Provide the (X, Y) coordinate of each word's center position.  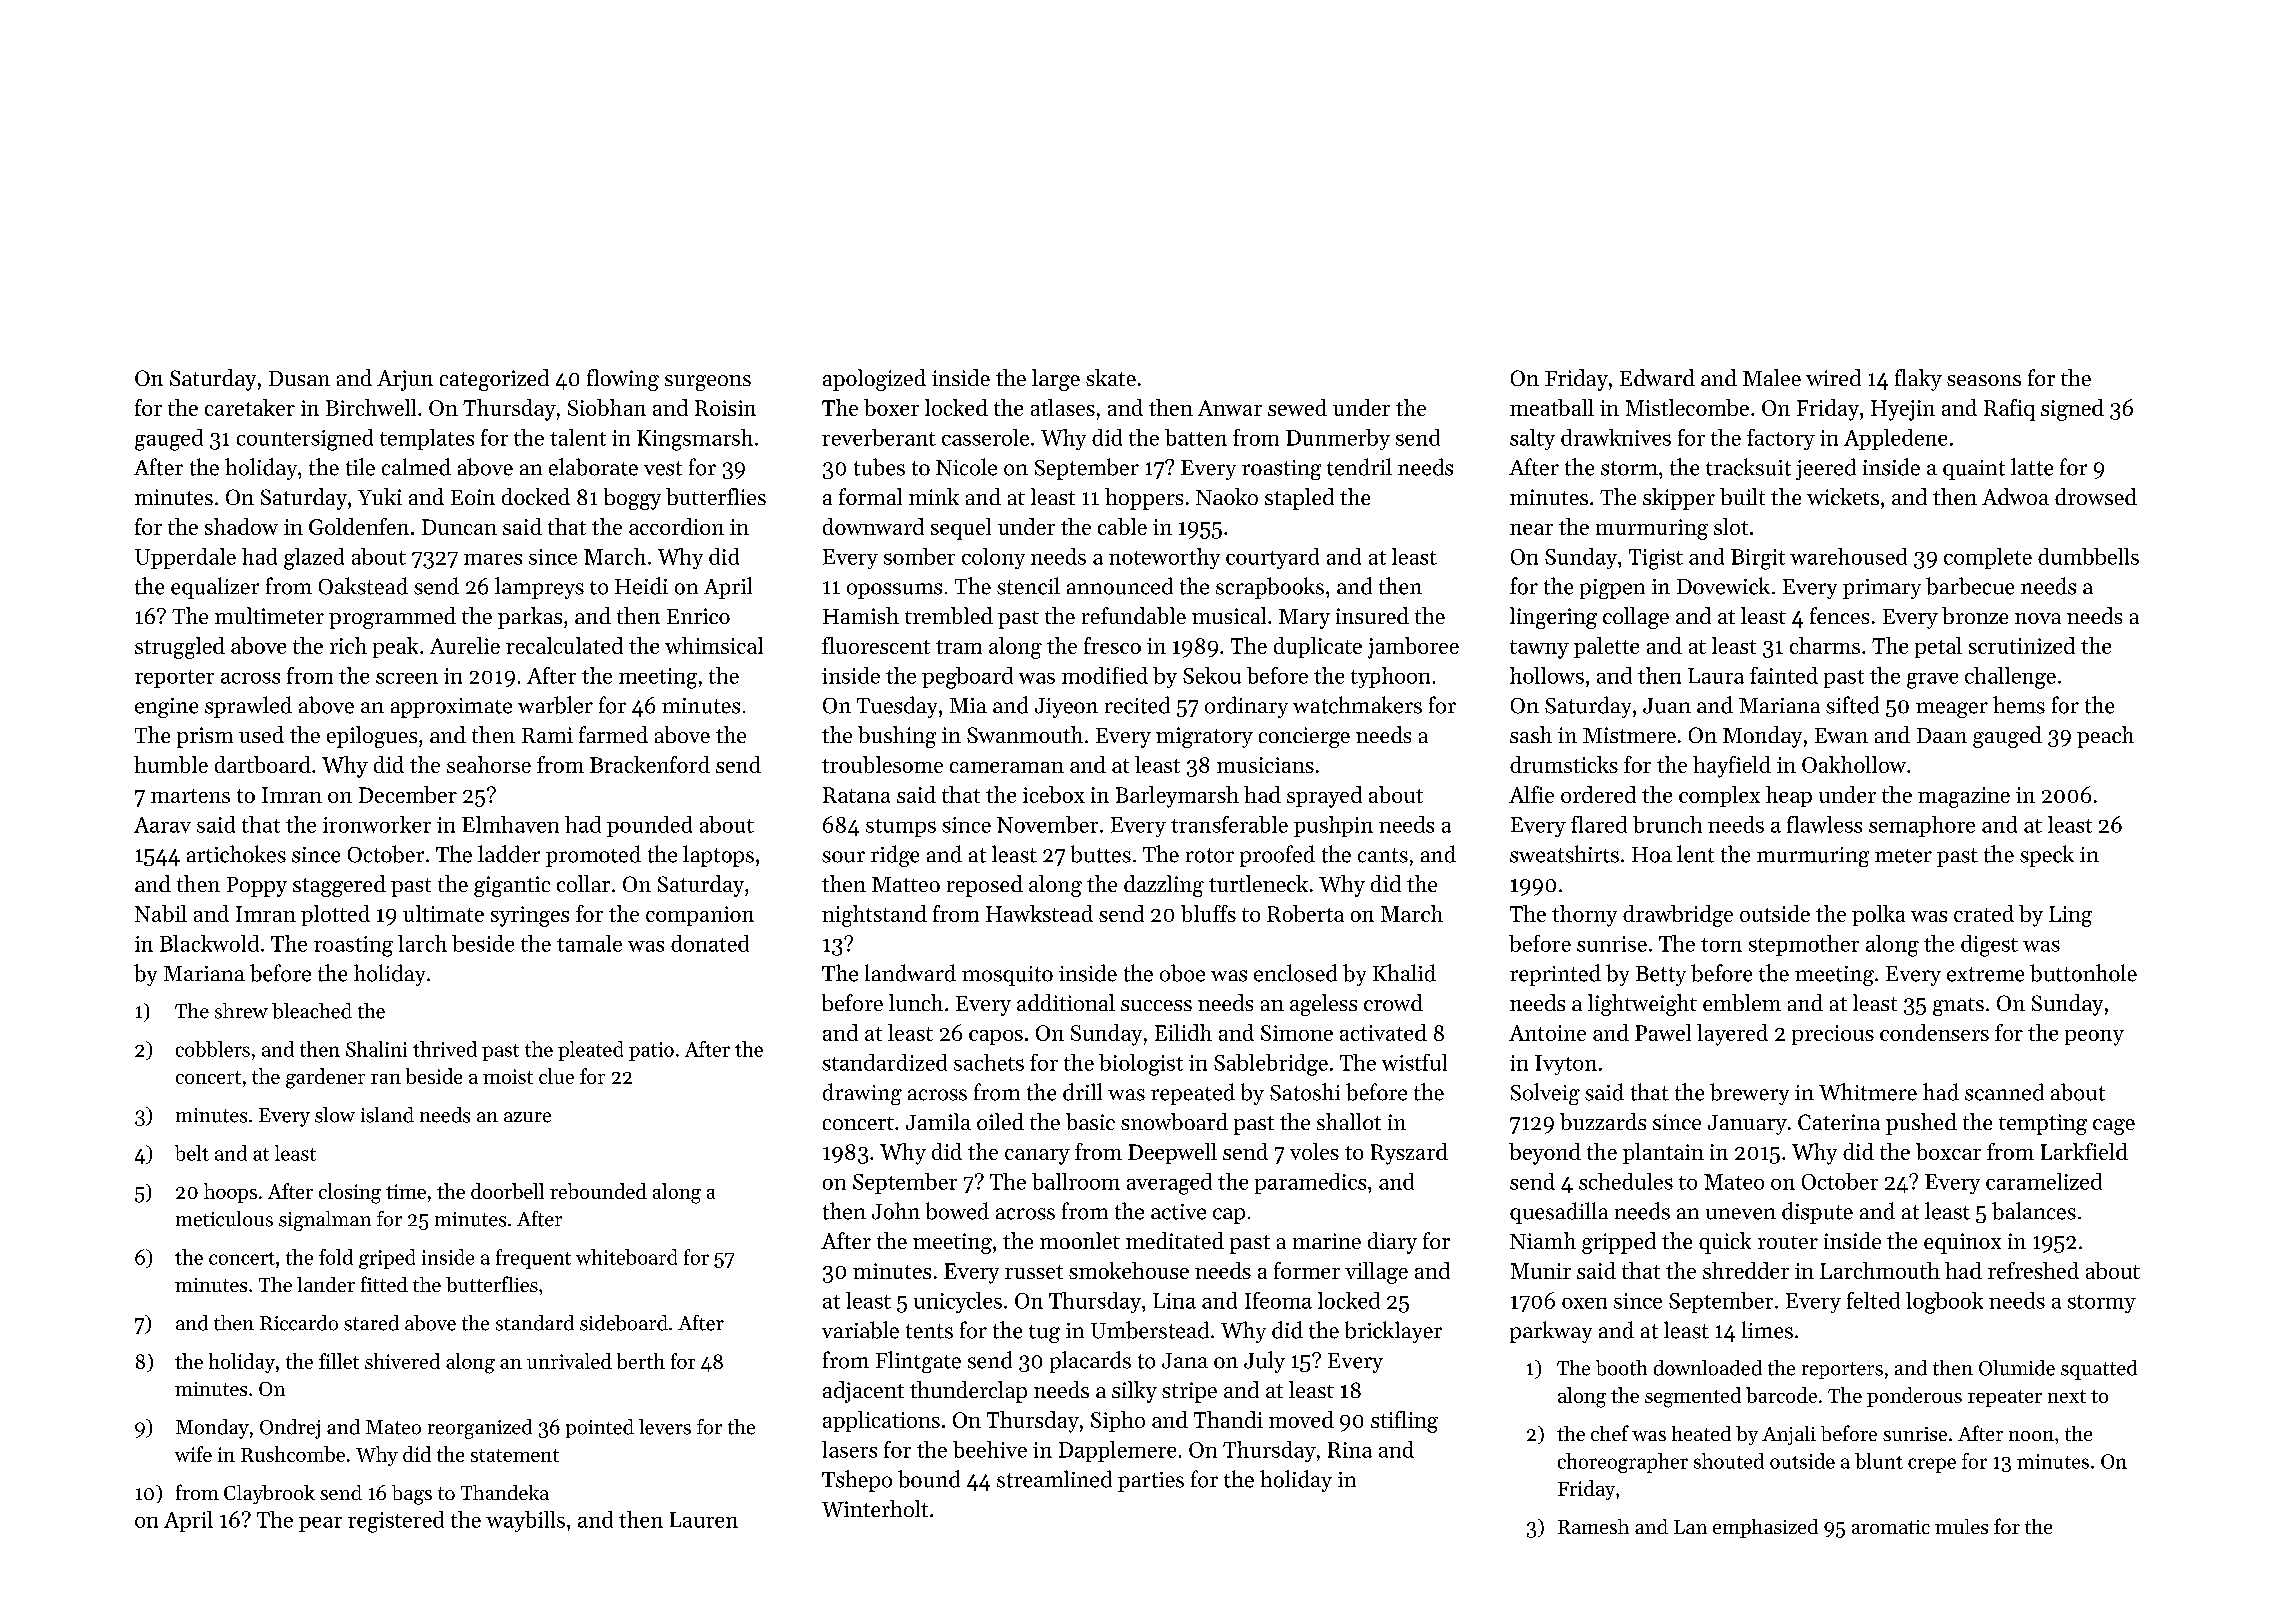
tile (360, 467)
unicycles (958, 1302)
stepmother (1804, 945)
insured (1372, 615)
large (1056, 380)
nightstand (874, 916)
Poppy (257, 887)
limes (1767, 1330)
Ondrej (290, 1429)
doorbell (507, 1191)
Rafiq (2009, 410)
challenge (2010, 678)
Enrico (698, 616)
